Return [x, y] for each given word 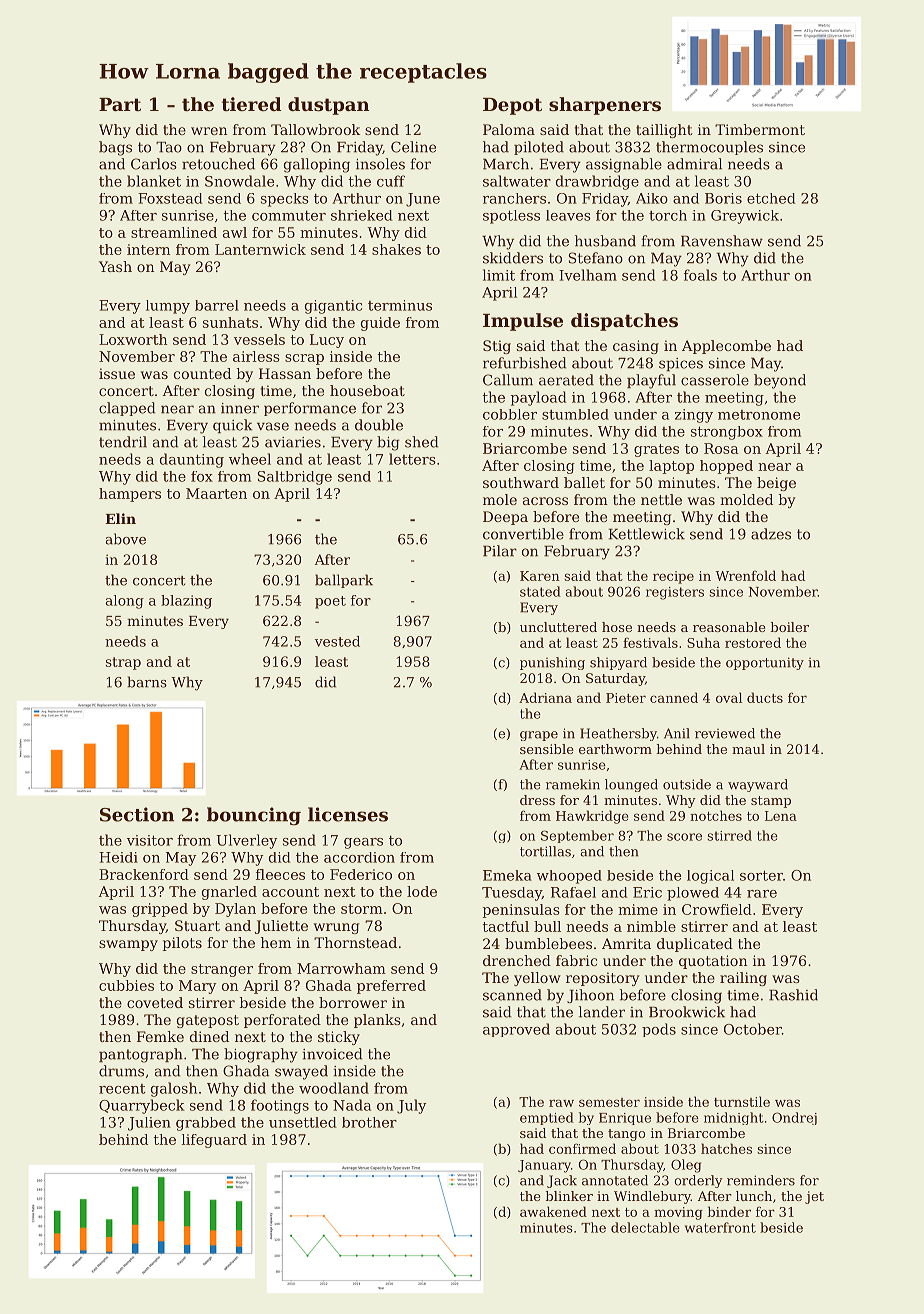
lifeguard [214, 1141]
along [124, 602]
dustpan [328, 106]
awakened [553, 1211]
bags [115, 148]
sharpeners [605, 106]
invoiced [332, 1054]
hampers [130, 495]
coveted [155, 1002]
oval [729, 697]
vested [337, 641]
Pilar [500, 551]
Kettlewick [647, 534]
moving [678, 1213]
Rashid [793, 995]
